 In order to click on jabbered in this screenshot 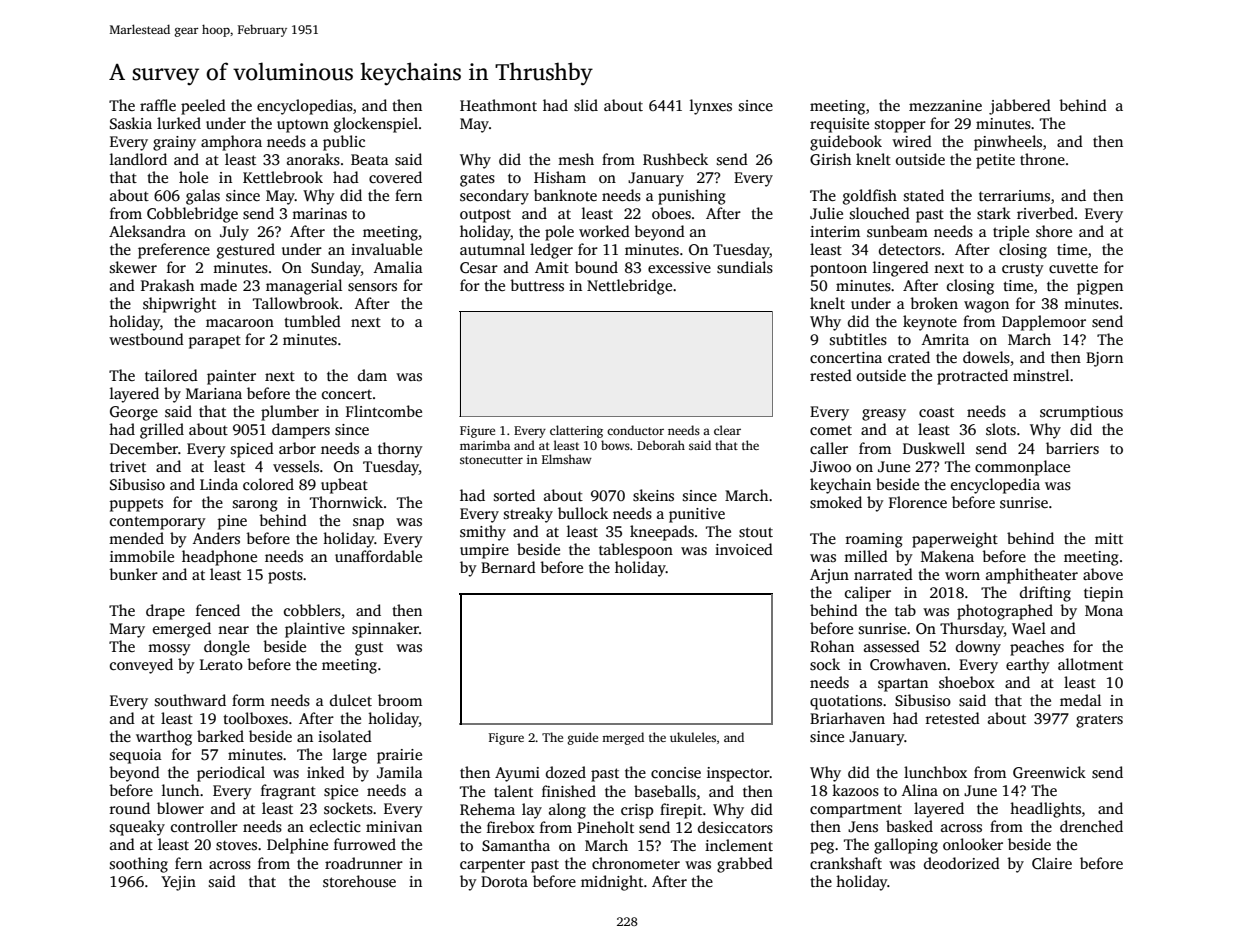, I will do `click(1020, 107)`.
